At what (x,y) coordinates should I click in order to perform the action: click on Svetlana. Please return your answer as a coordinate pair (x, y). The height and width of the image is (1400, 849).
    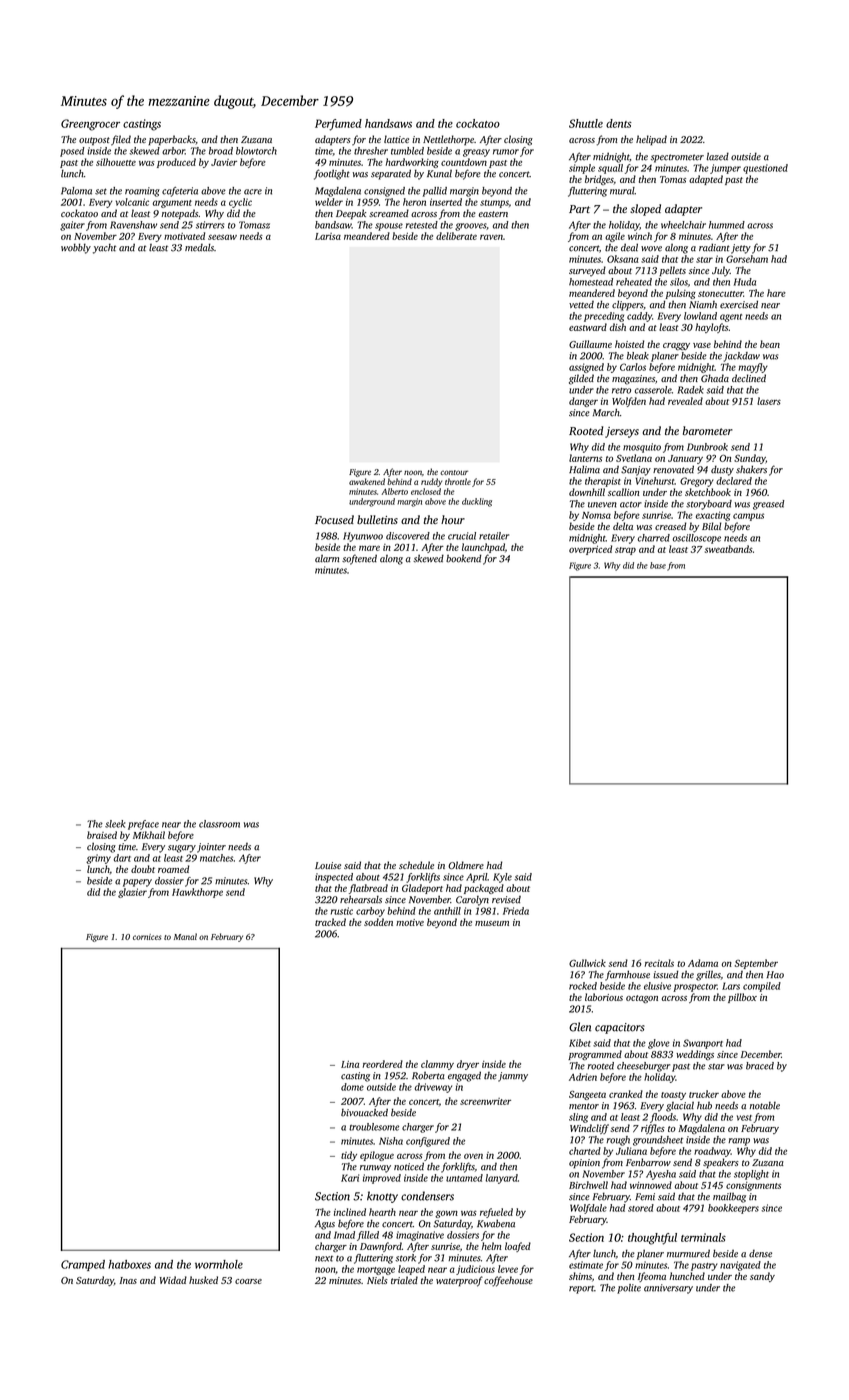
    Looking at the image, I should click on (634, 458).
